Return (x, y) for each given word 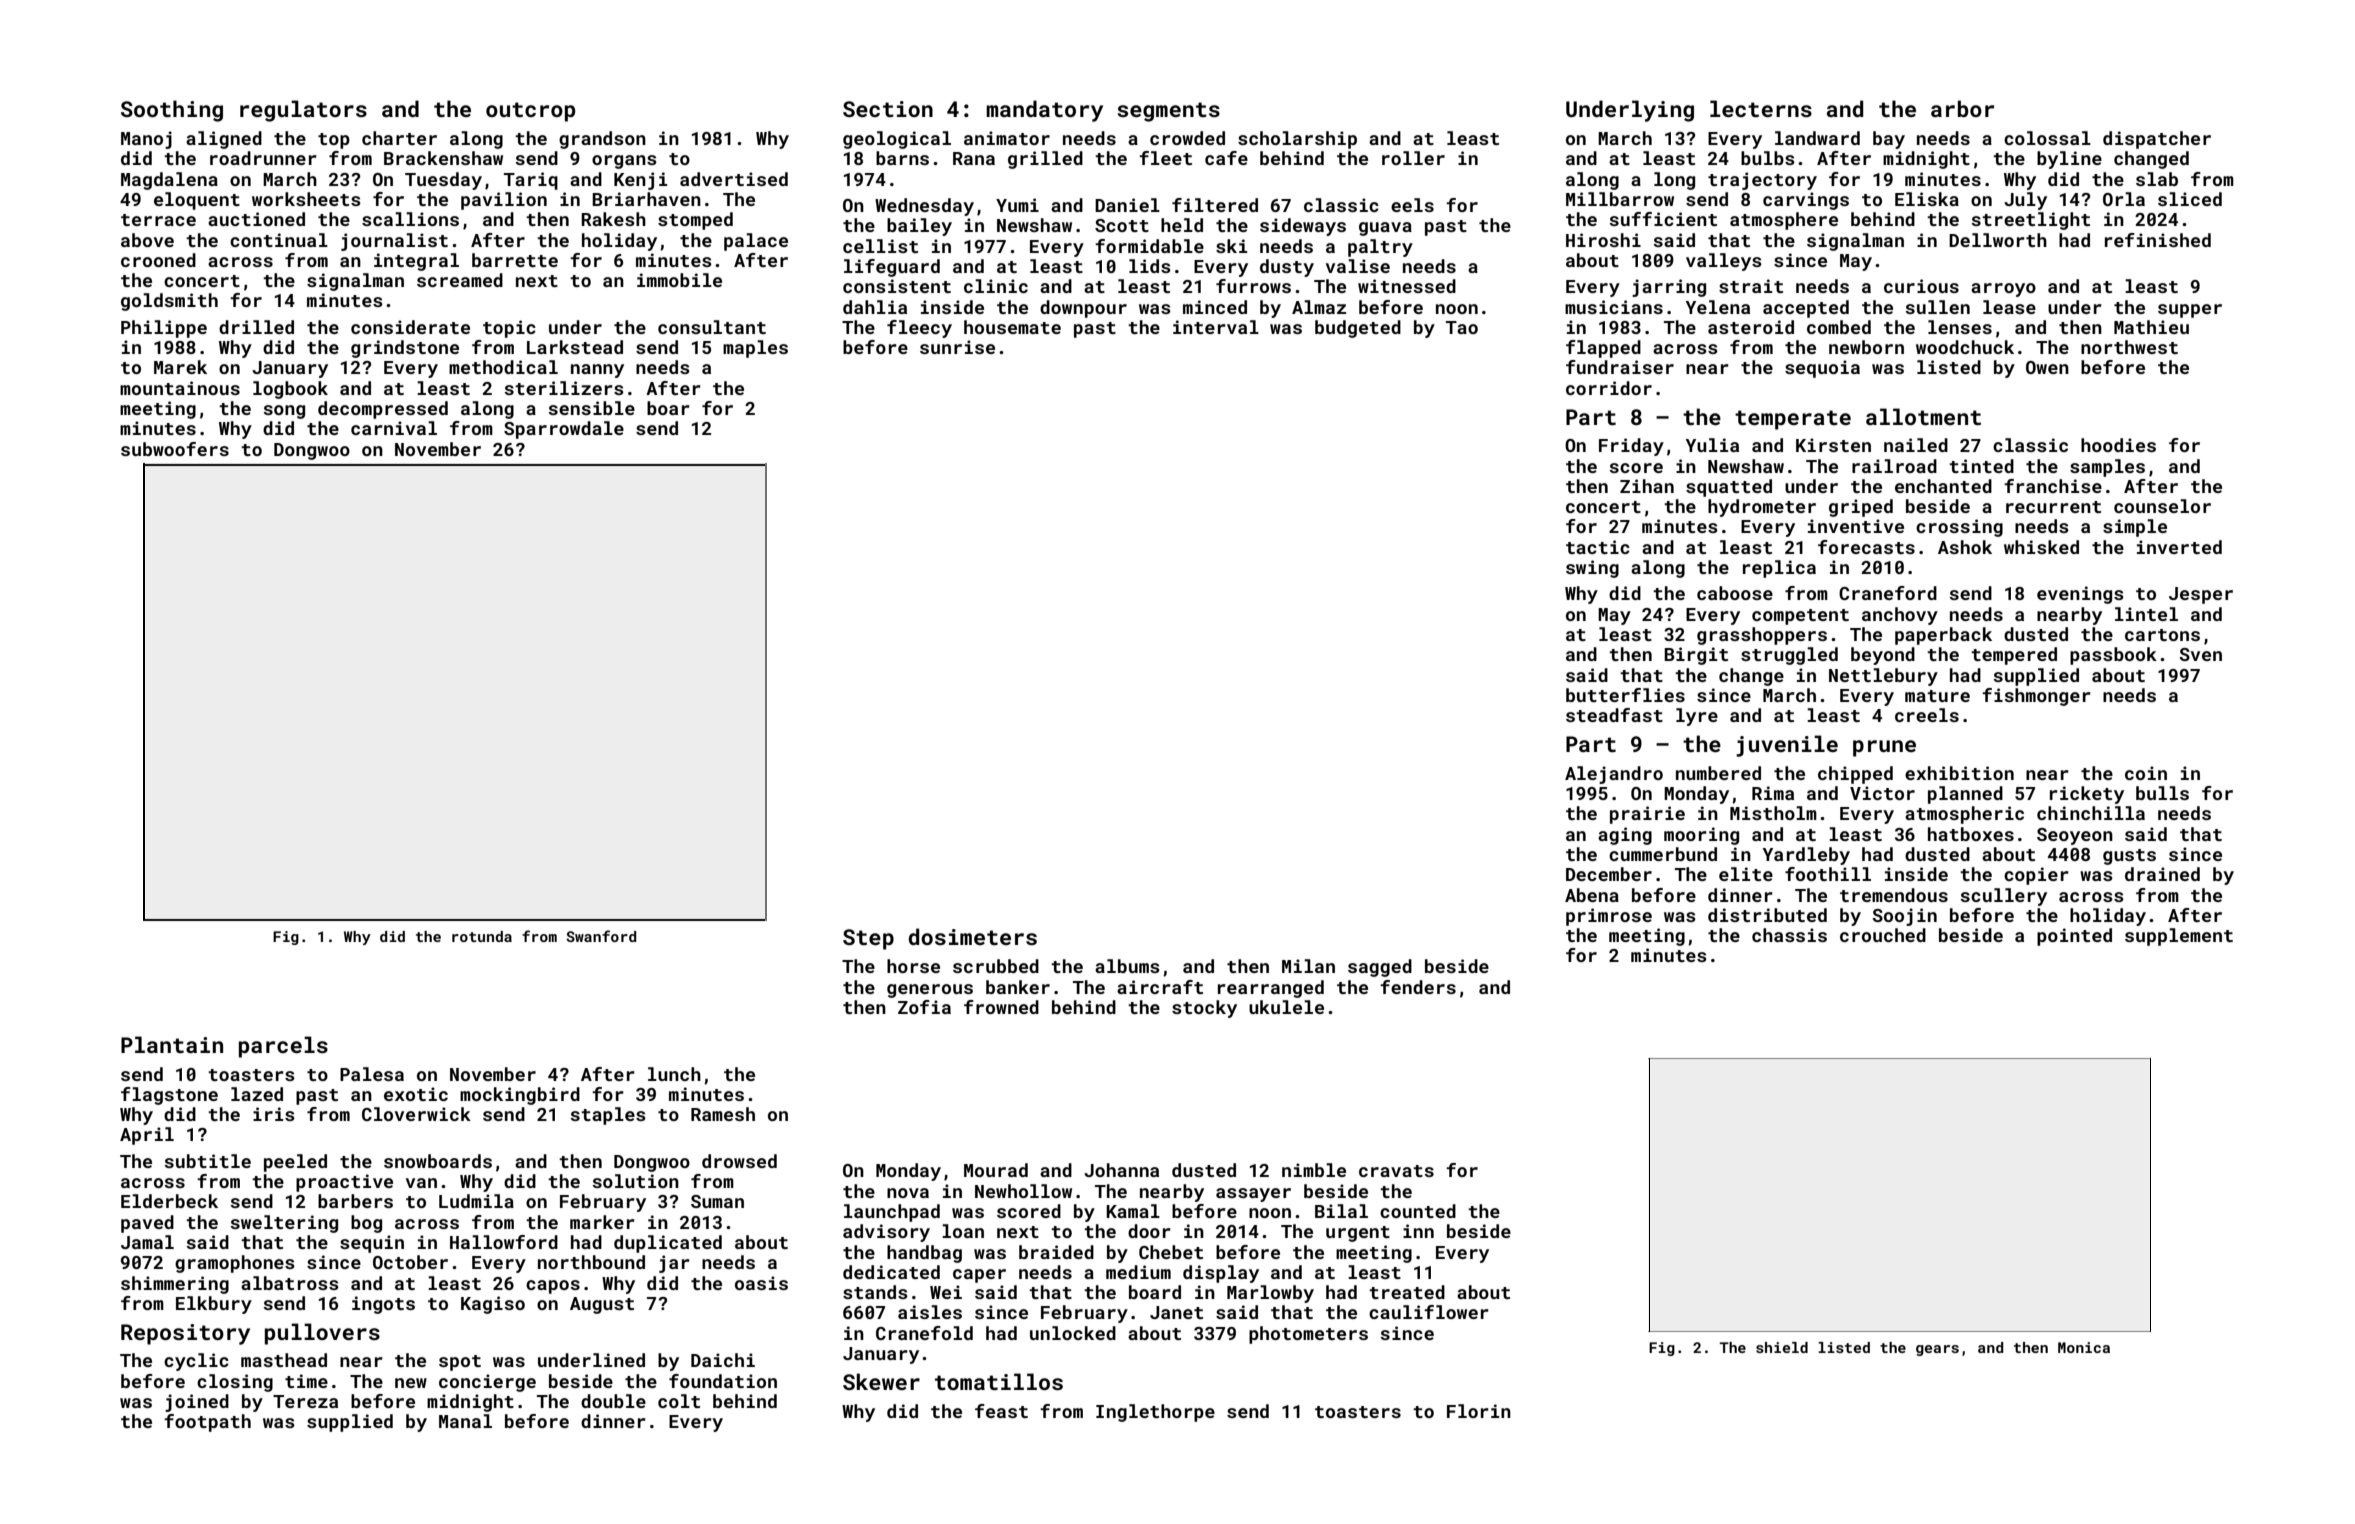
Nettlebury (1883, 677)
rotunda (482, 936)
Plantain (172, 1044)
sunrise (957, 347)
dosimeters (973, 936)
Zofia (924, 1007)
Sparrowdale (564, 430)
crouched (1883, 935)
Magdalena (169, 181)
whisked (2041, 547)
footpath (207, 1423)
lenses (1960, 327)
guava (1385, 229)
